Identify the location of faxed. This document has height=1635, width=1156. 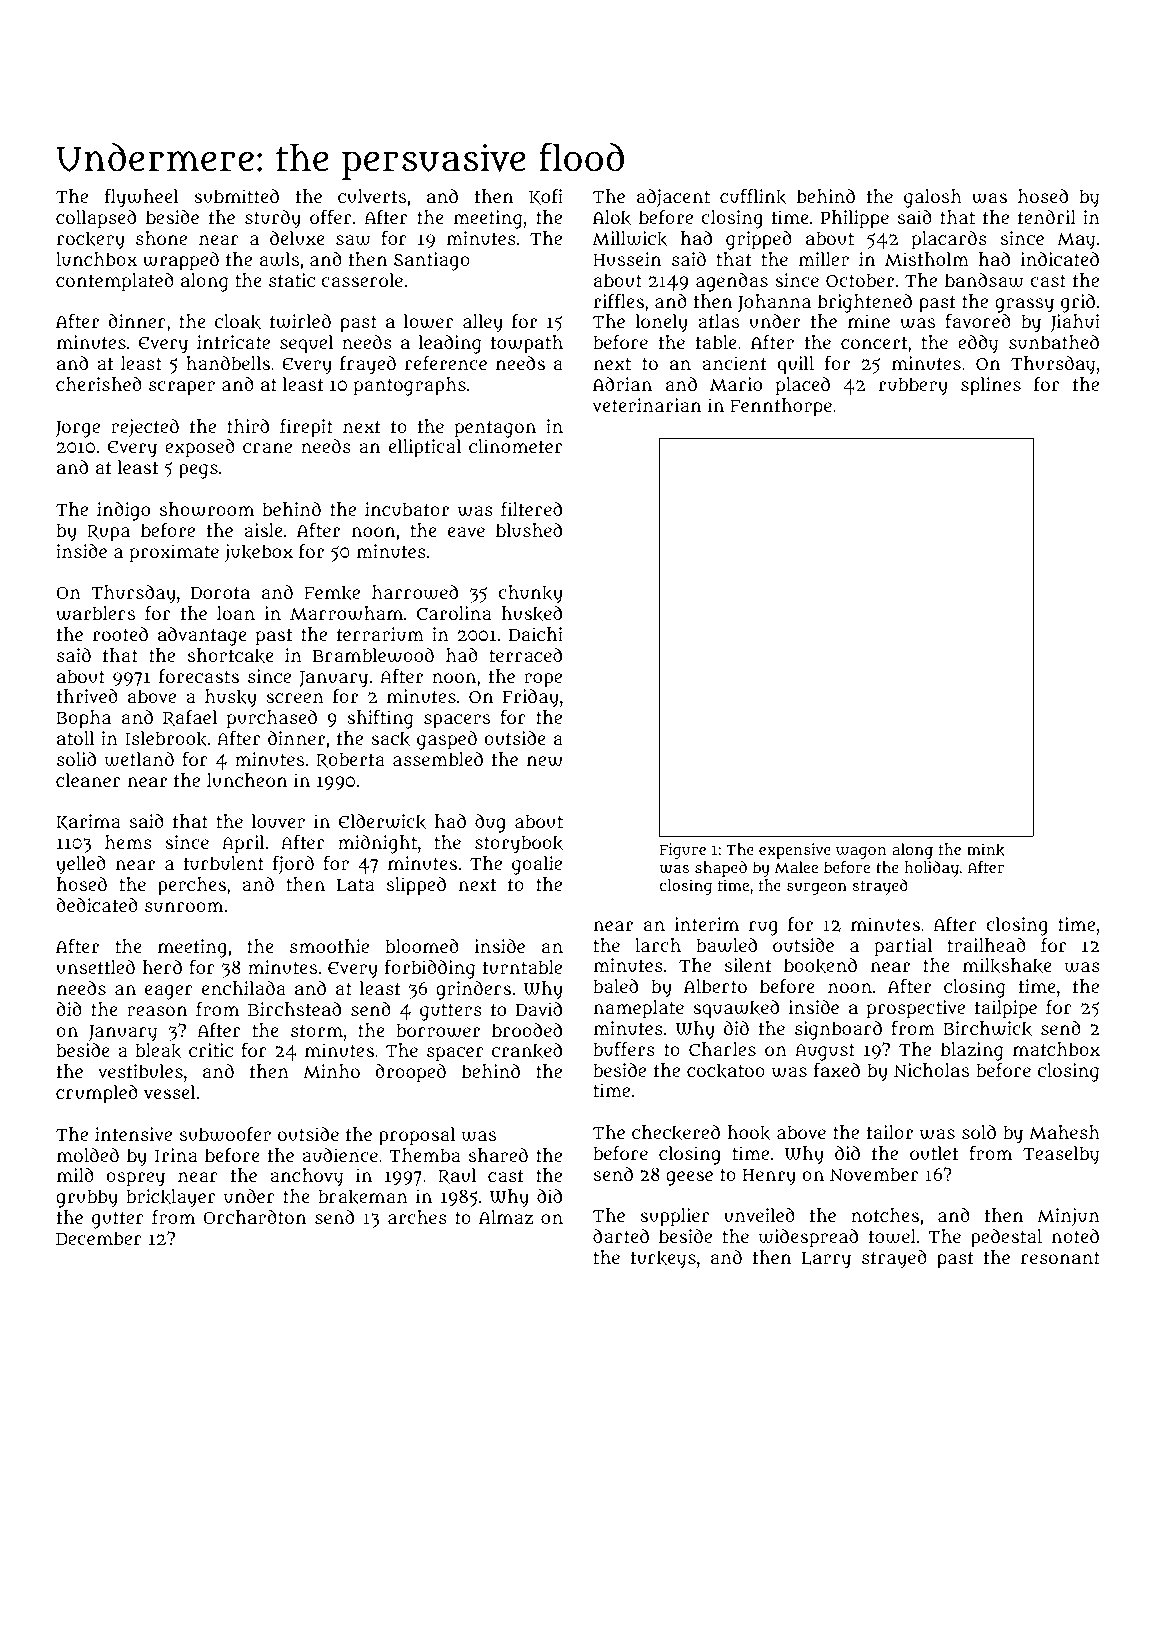
(837, 1070).
